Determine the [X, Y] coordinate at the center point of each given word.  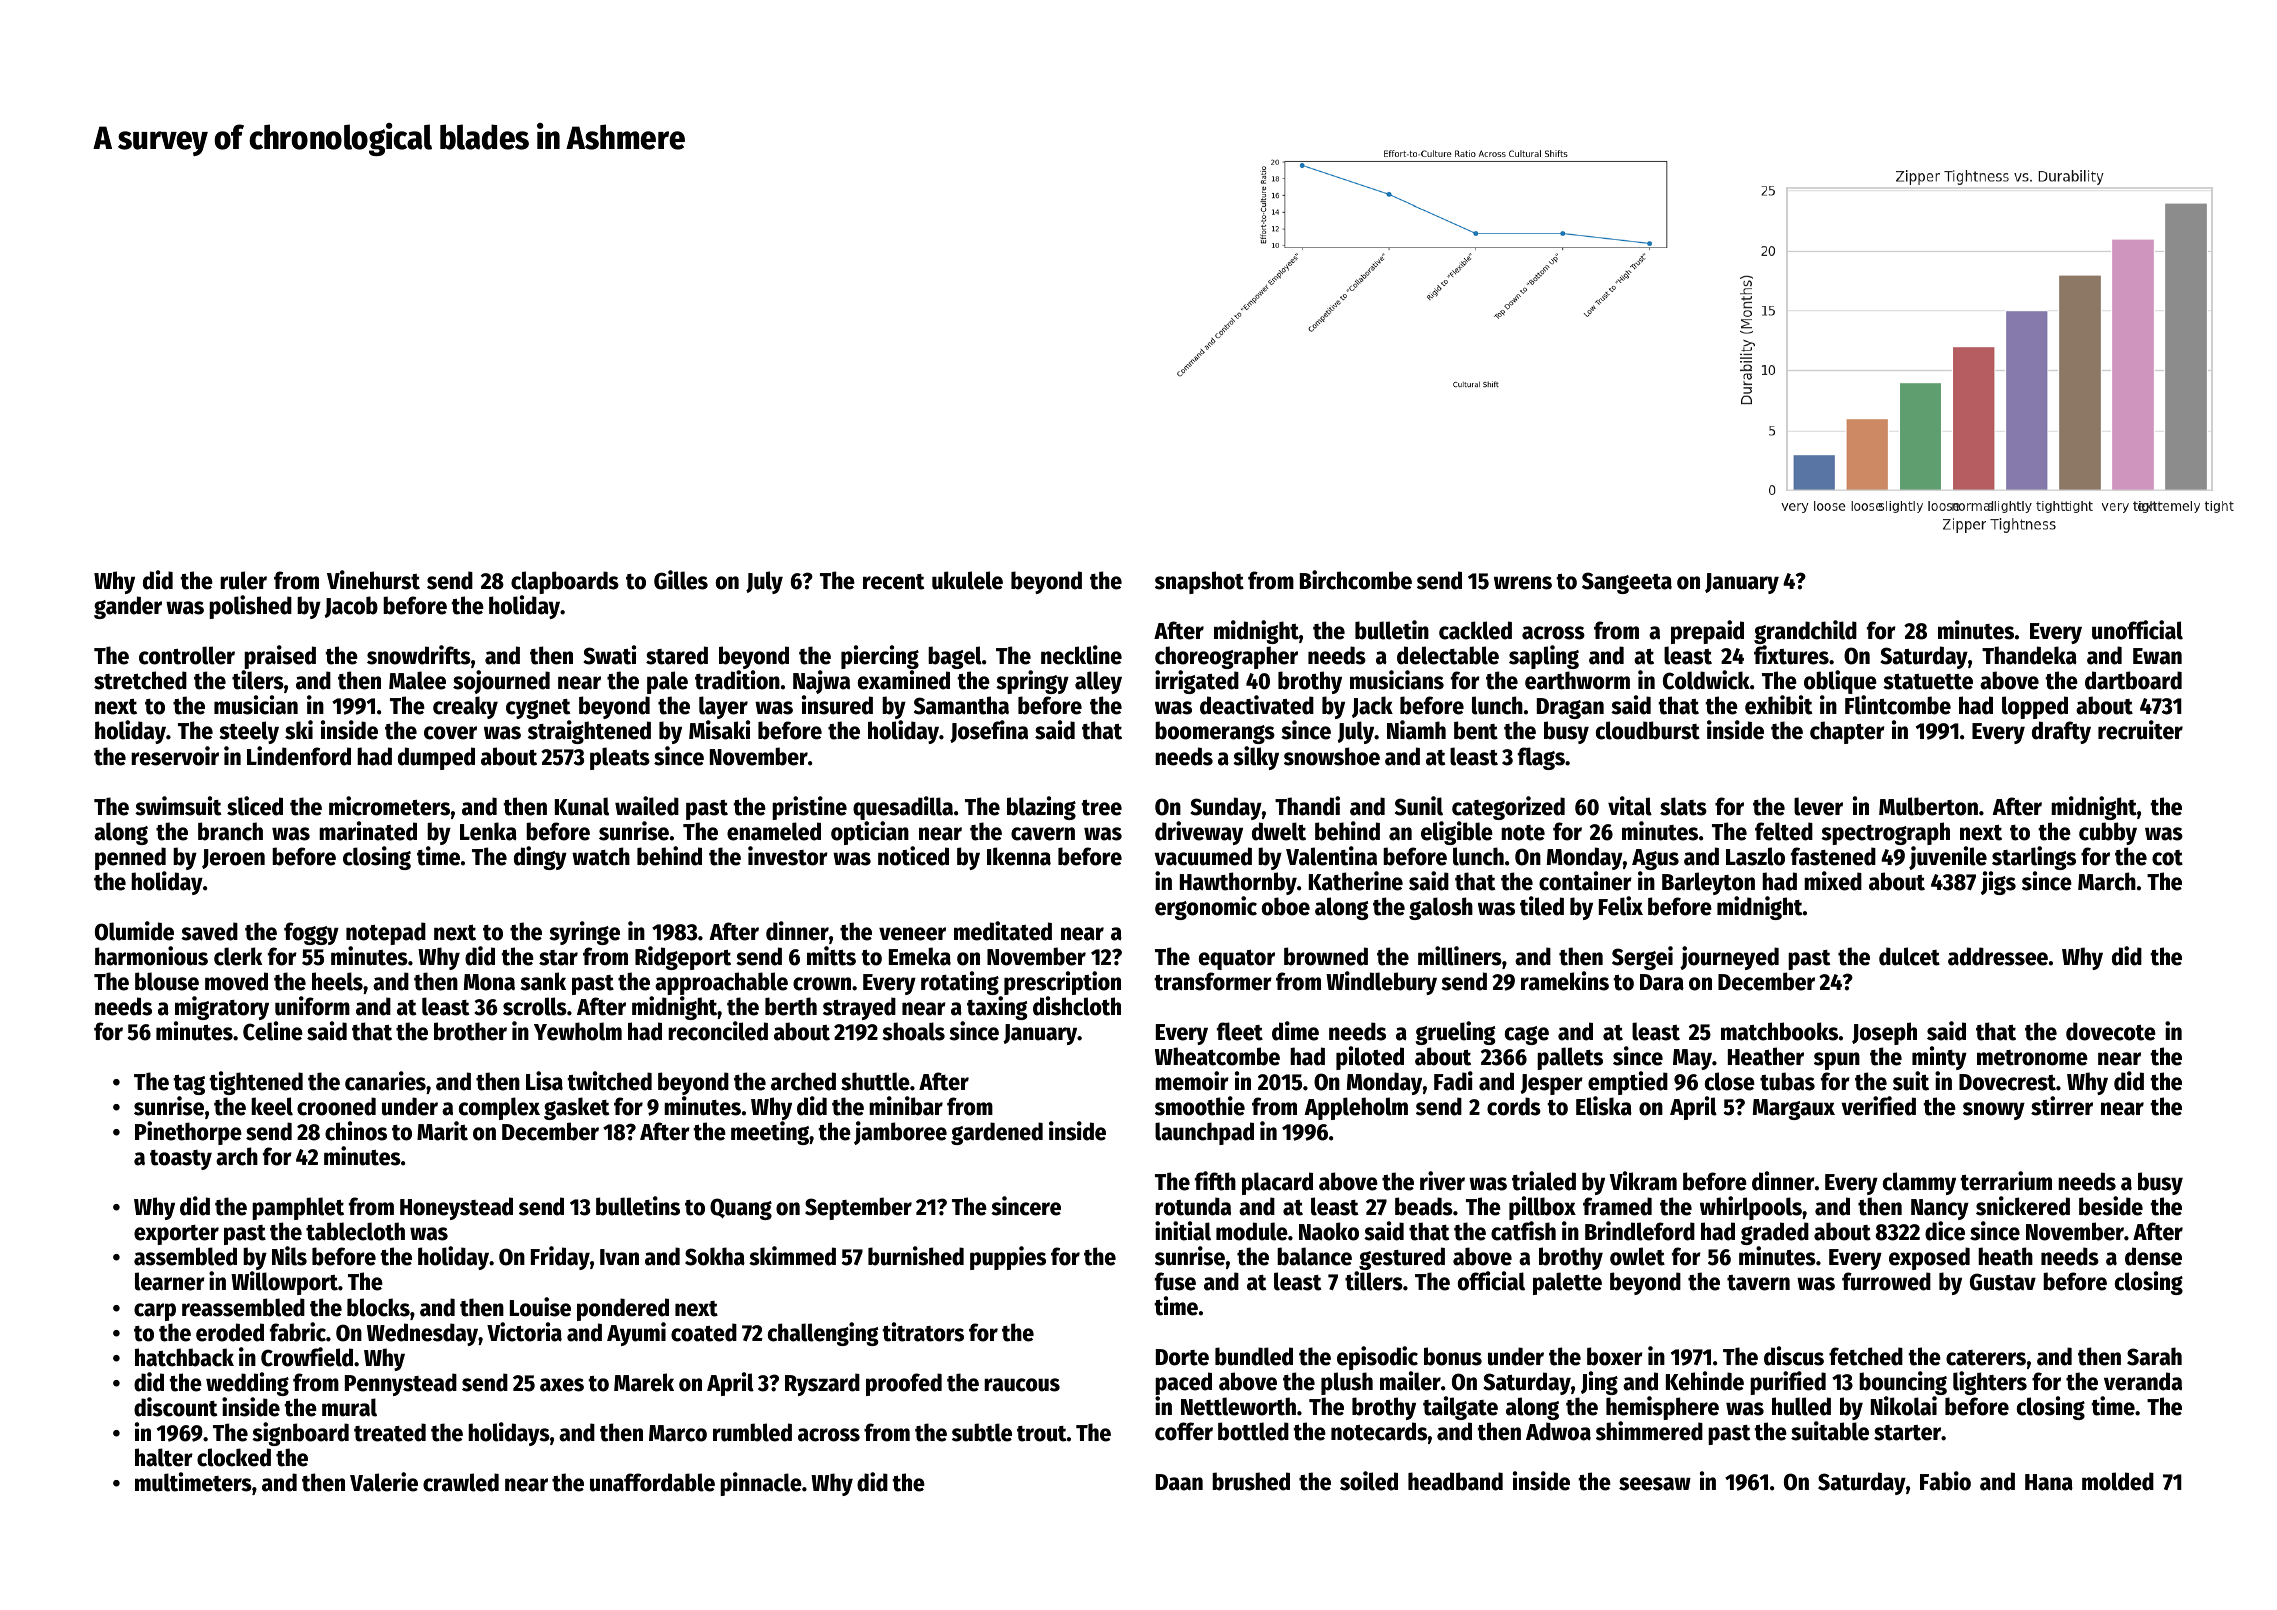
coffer [1184, 1431]
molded [2118, 1481]
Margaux [1794, 1109]
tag [189, 1085]
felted [1784, 831]
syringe [584, 933]
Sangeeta [1627, 583]
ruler [243, 580]
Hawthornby [1238, 883]
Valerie [384, 1482]
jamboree [900, 1133]
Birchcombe [1356, 580]
